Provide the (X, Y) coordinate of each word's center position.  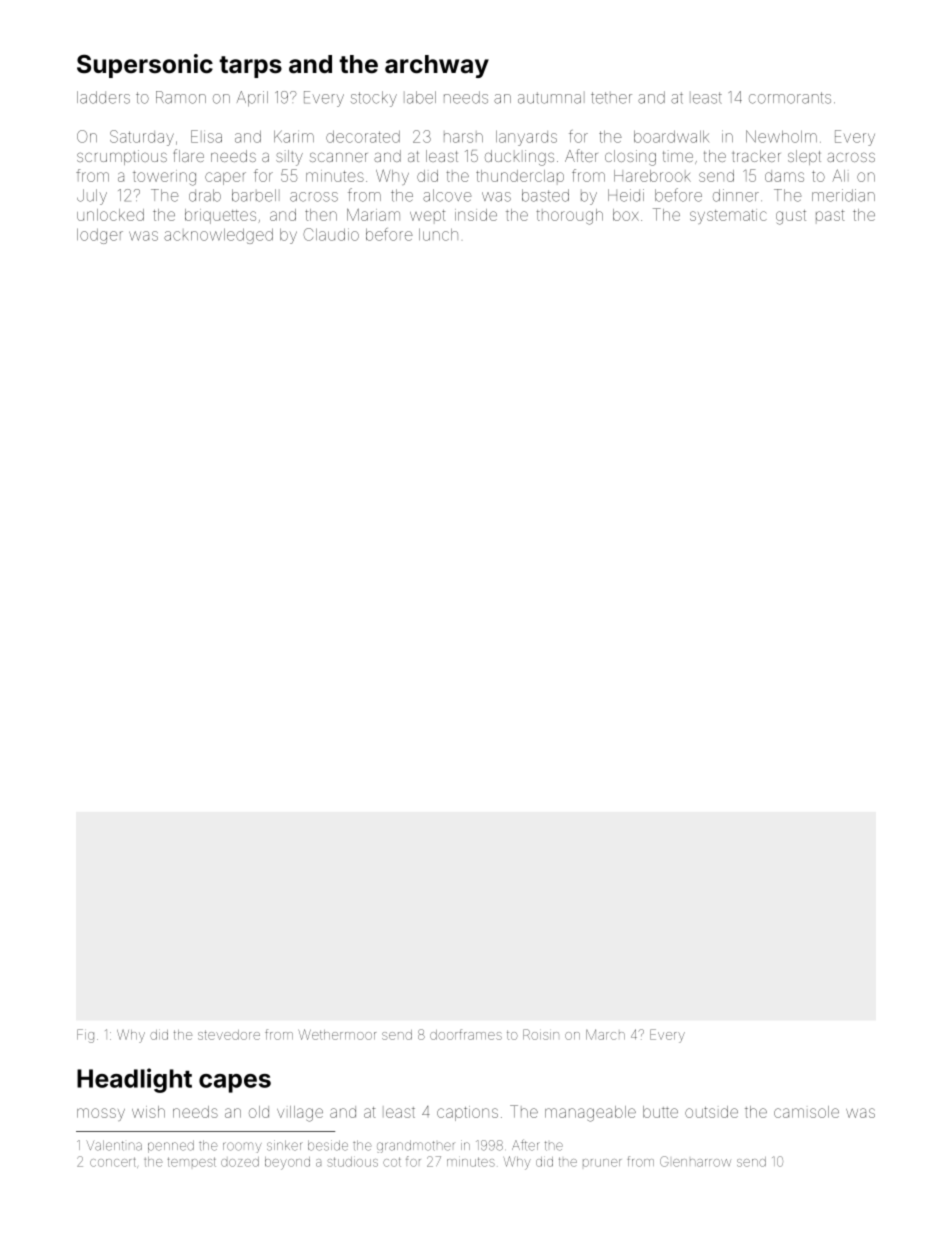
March (605, 1034)
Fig (85, 1036)
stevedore (229, 1035)
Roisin (541, 1034)
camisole (806, 1112)
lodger (100, 236)
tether (611, 98)
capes (235, 1083)
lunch (438, 234)
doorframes (466, 1034)
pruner (602, 1163)
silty (289, 158)
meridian (843, 195)
